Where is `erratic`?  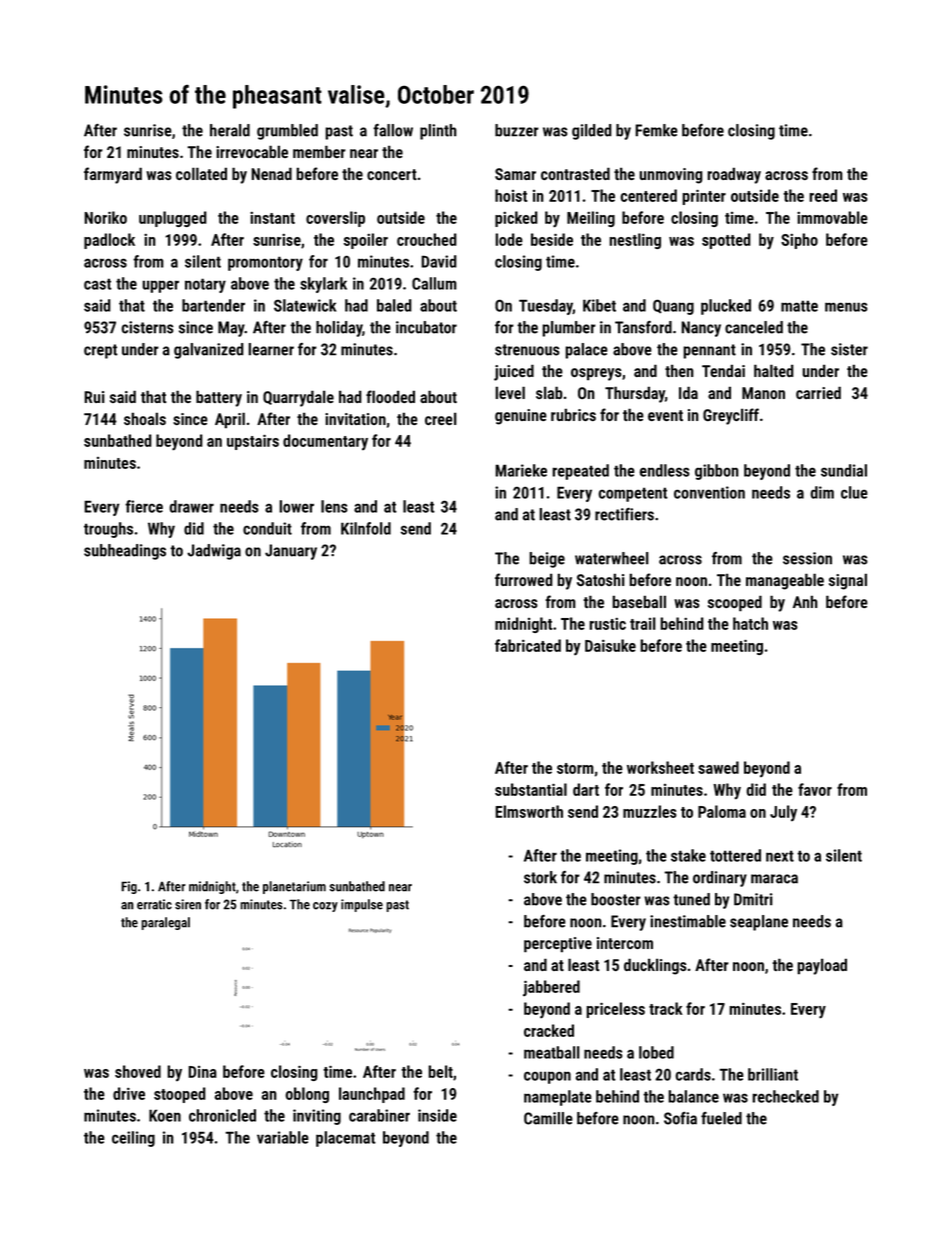
erratic is located at coordinates (154, 904).
